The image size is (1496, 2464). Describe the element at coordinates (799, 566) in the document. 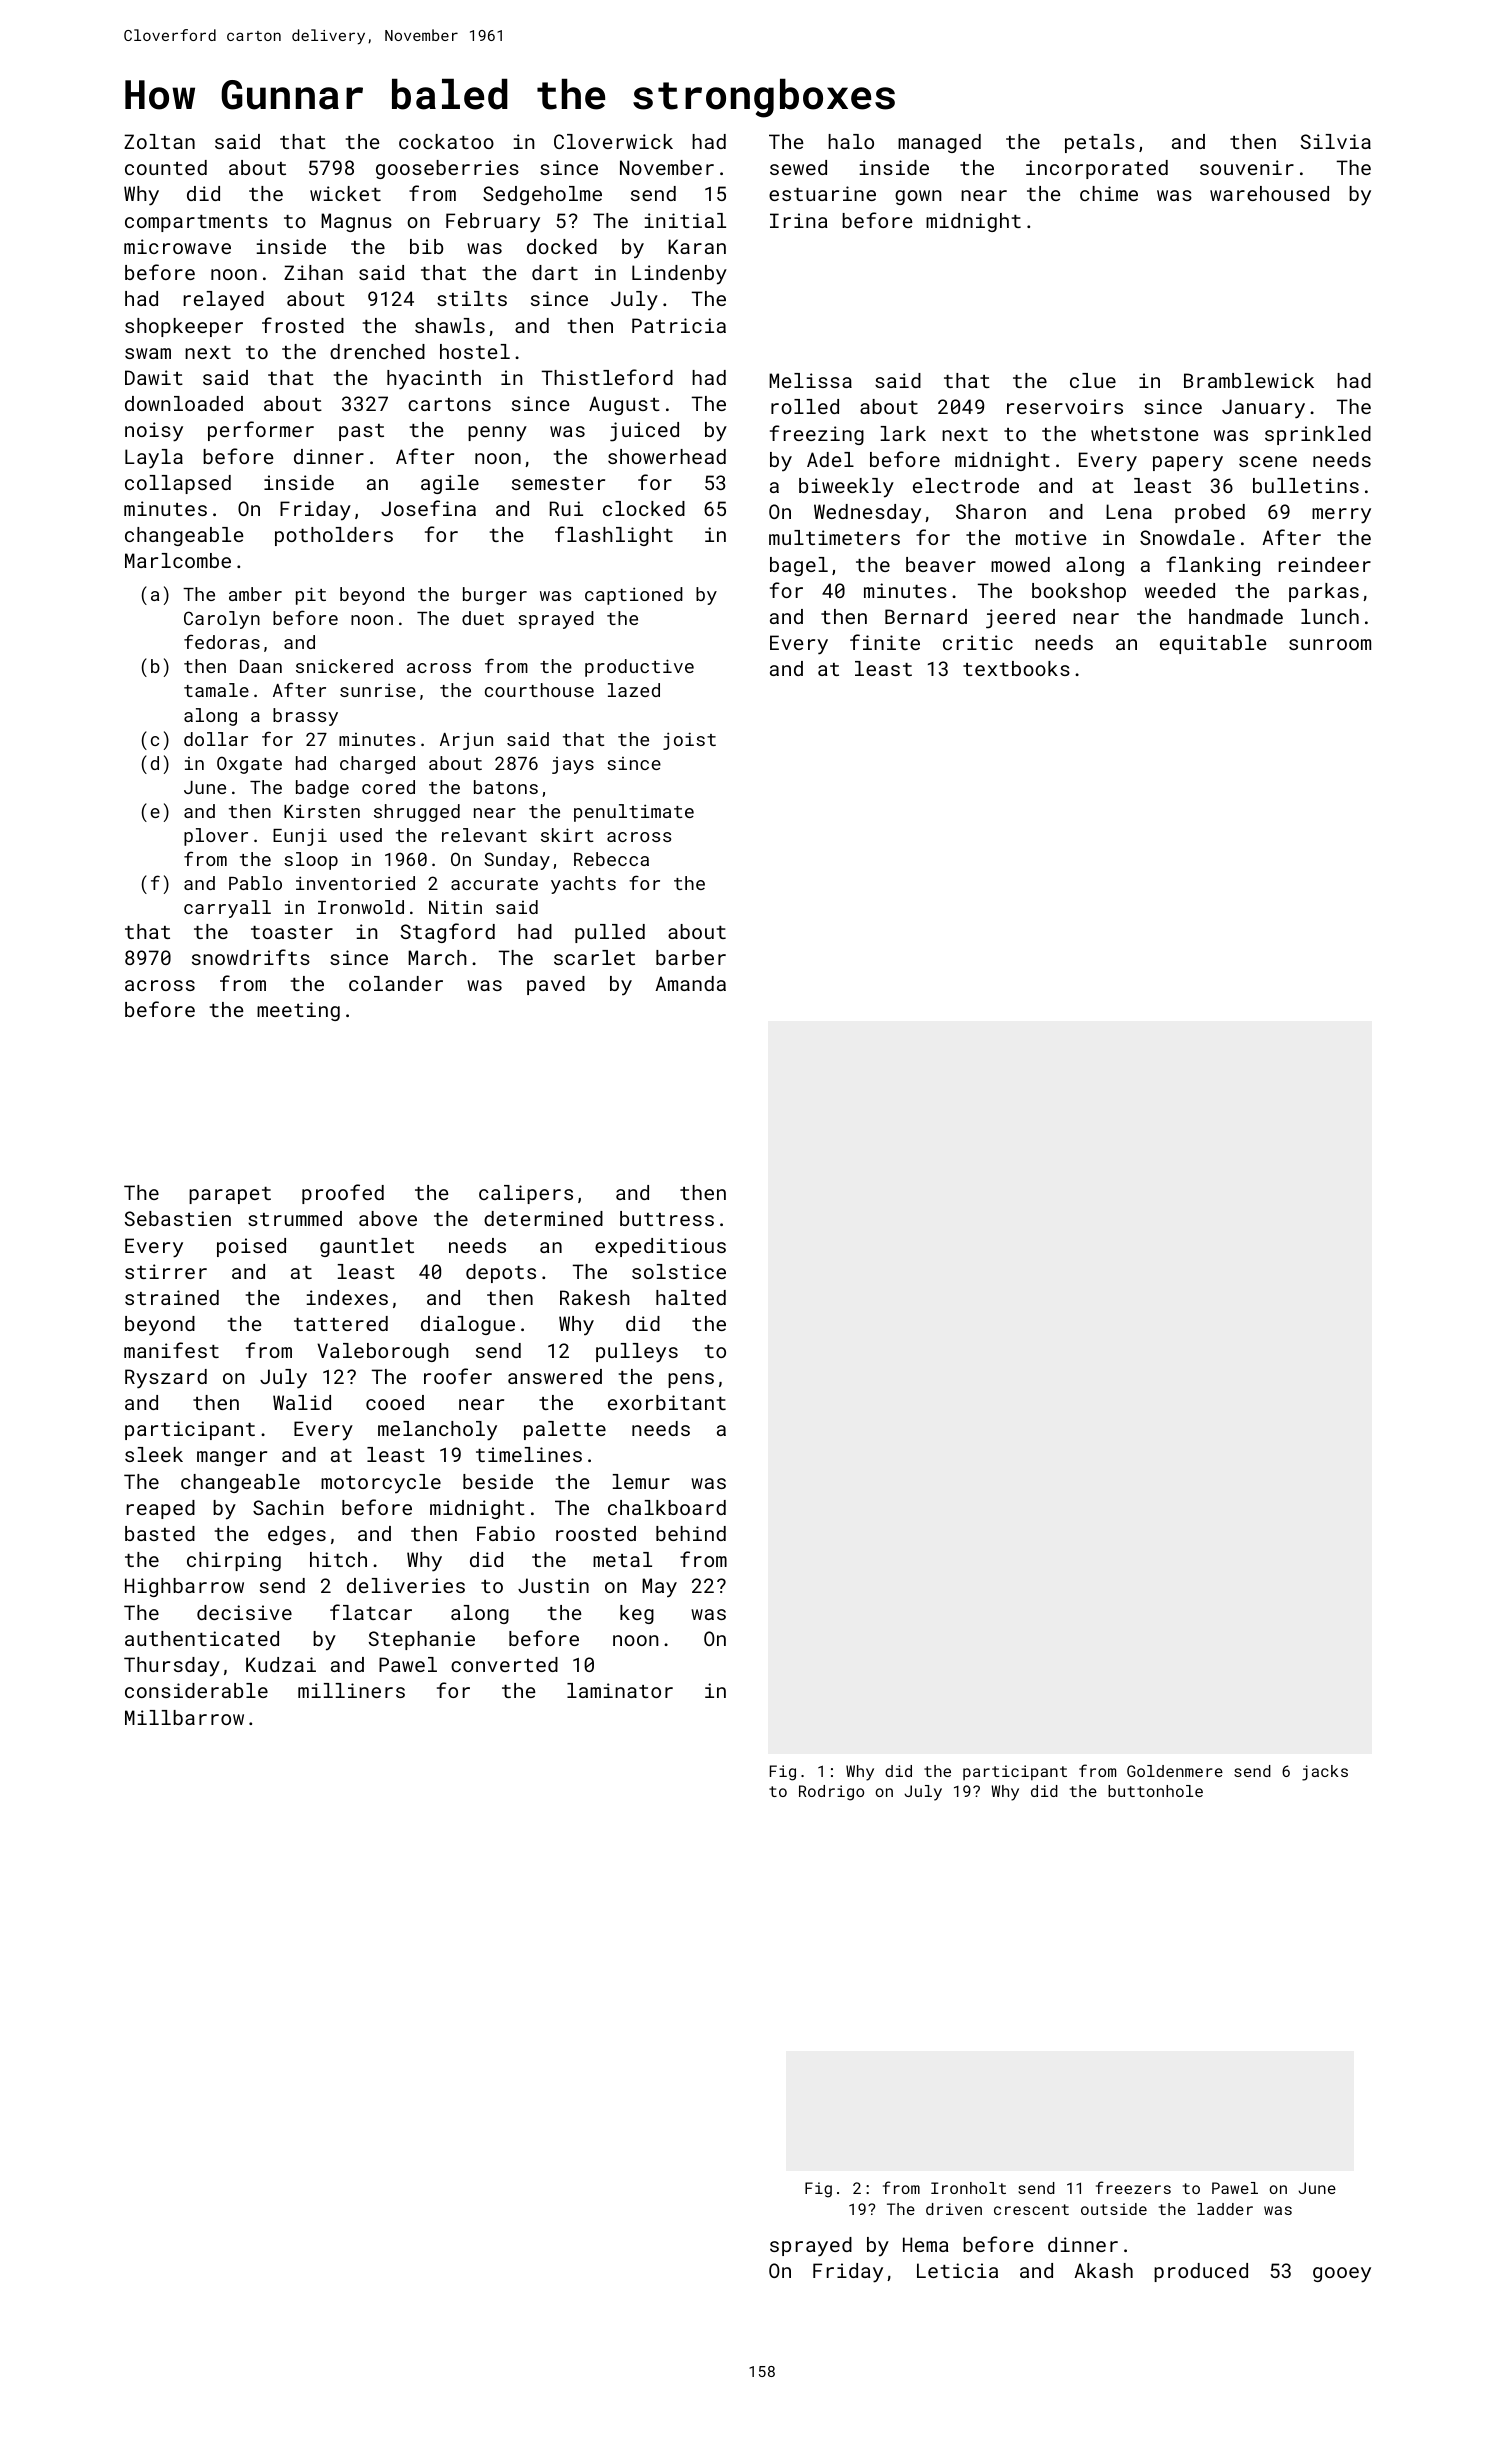

I see `bagel` at that location.
